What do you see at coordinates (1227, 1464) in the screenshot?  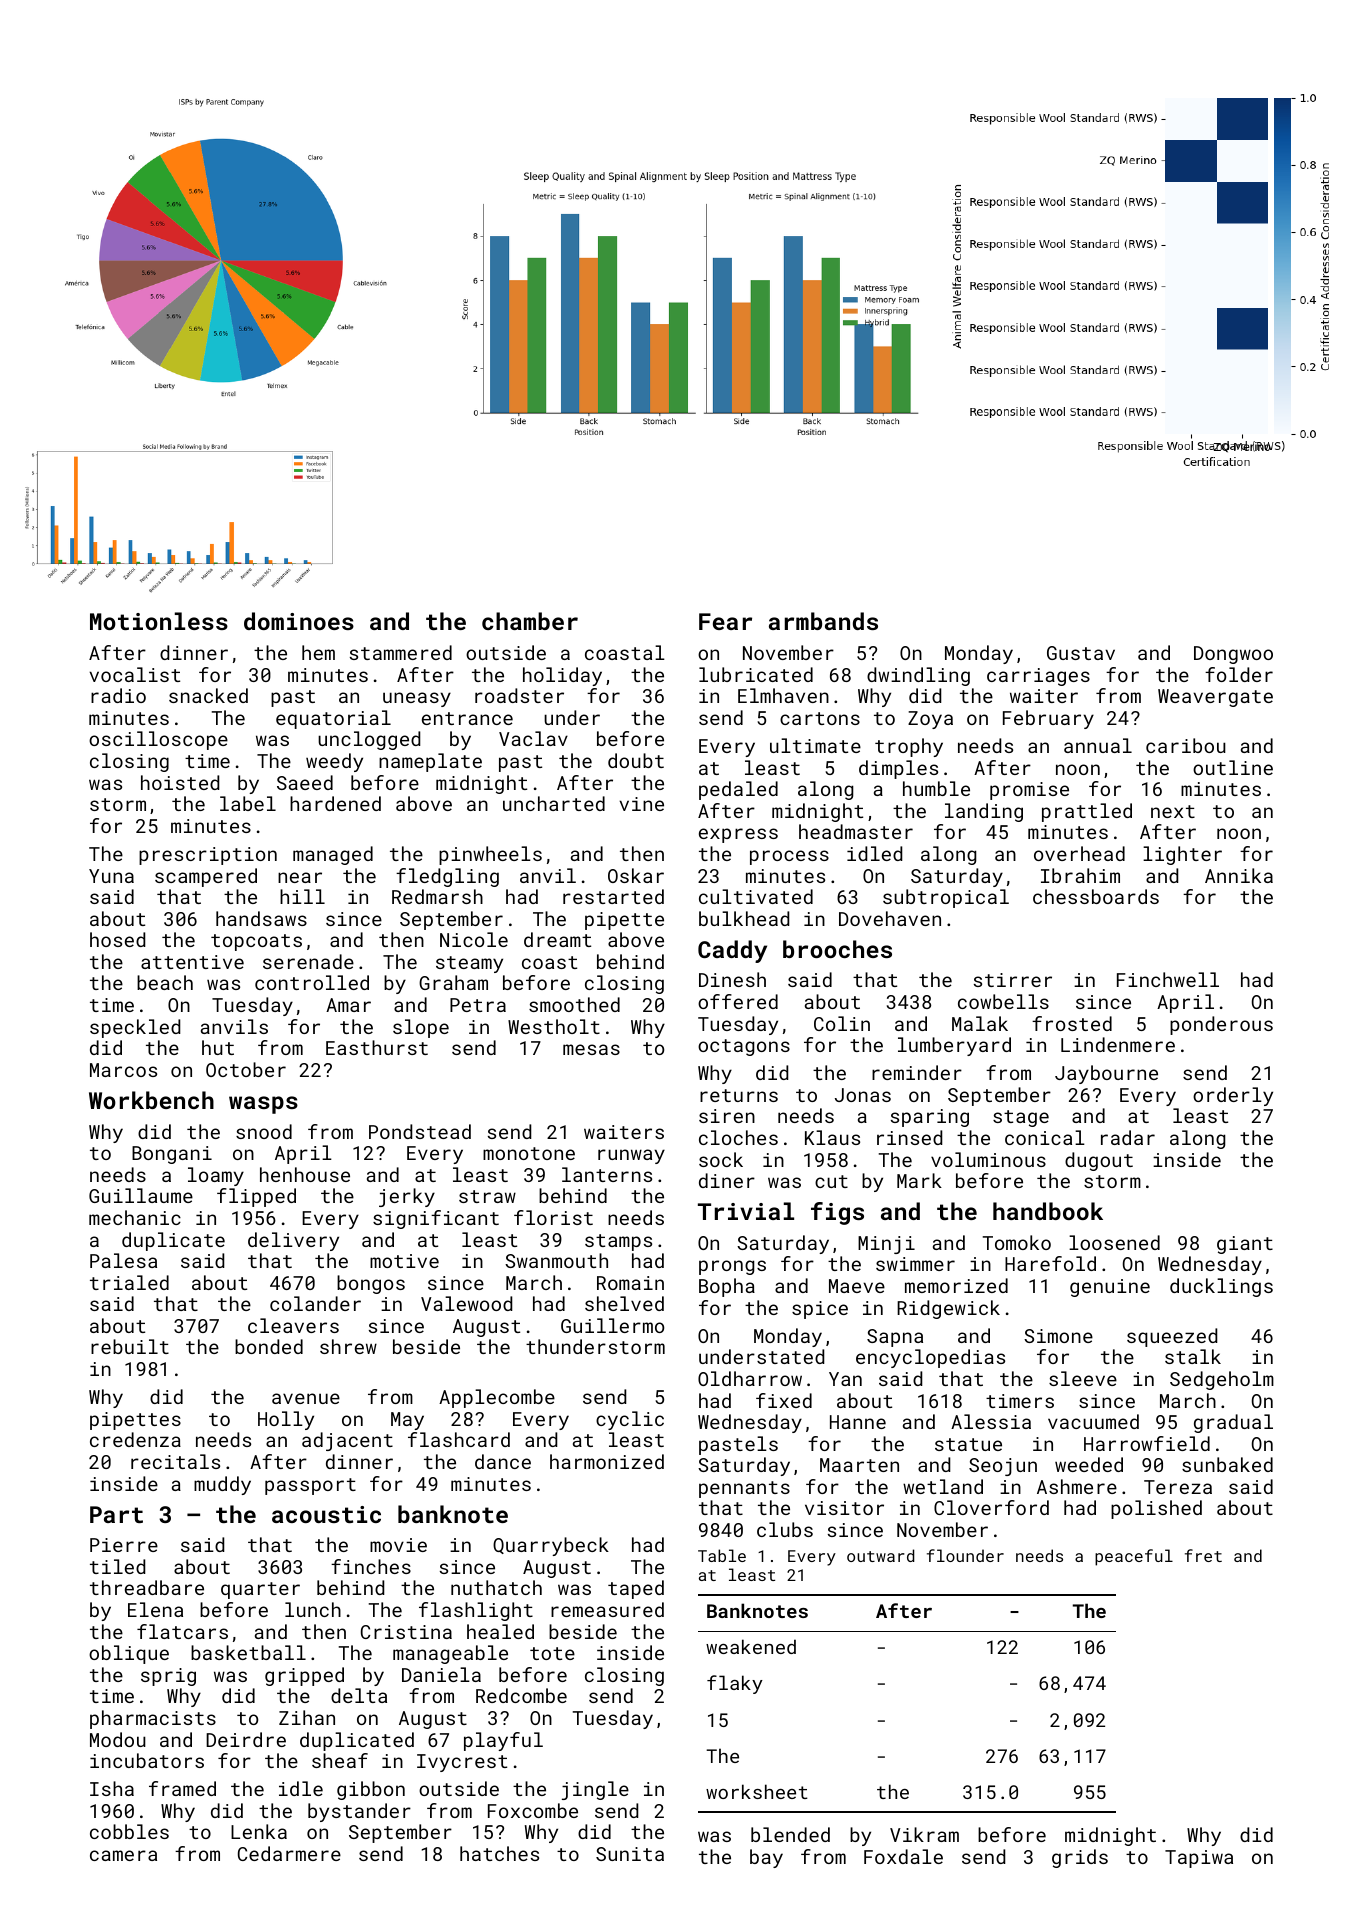 I see `sunbaked` at bounding box center [1227, 1464].
